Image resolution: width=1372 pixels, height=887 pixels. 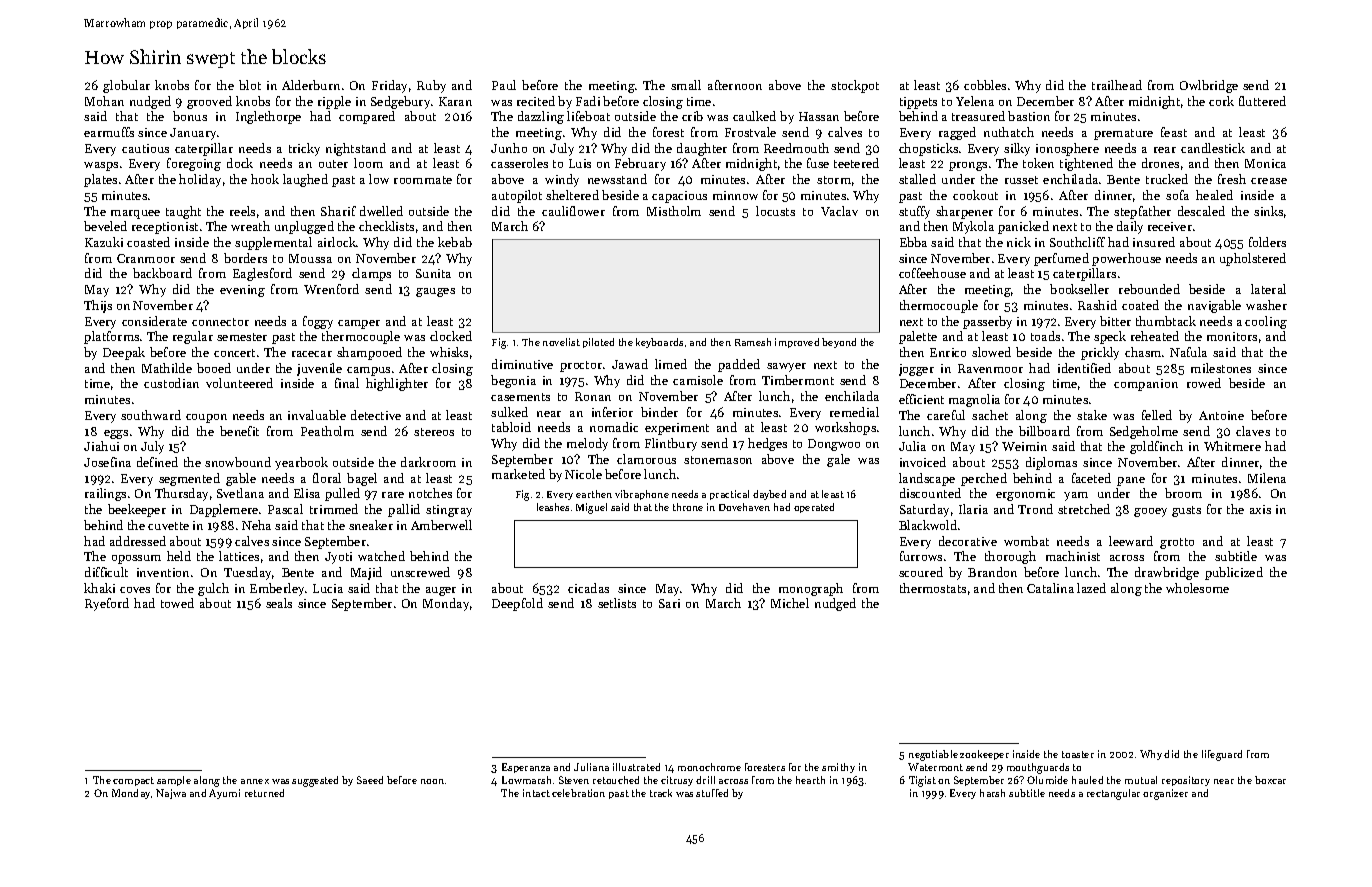 I want to click on Kazuki, so click(x=104, y=242).
